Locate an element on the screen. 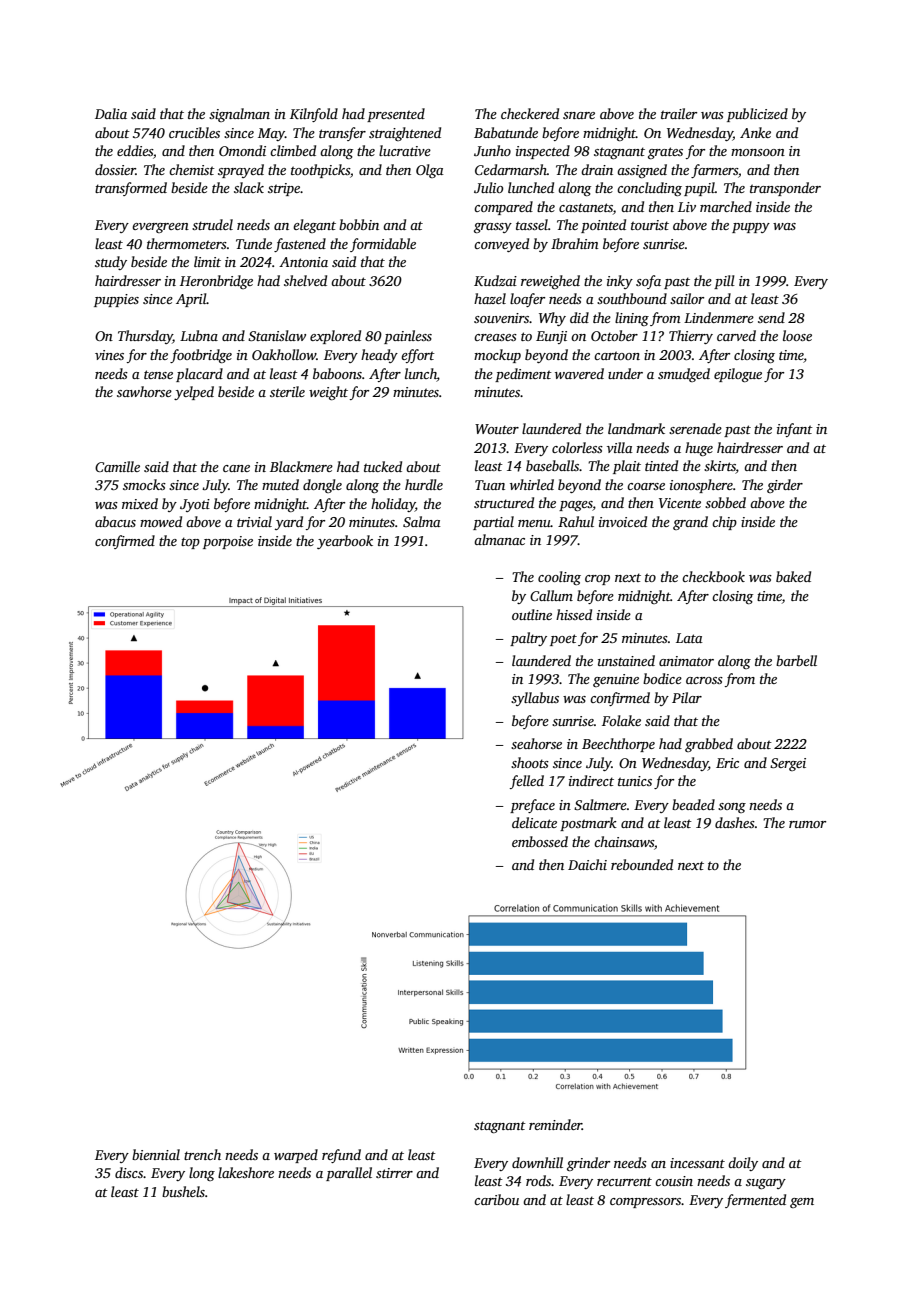 The width and height of the screenshot is (924, 1308). bushels is located at coordinates (183, 1191).
